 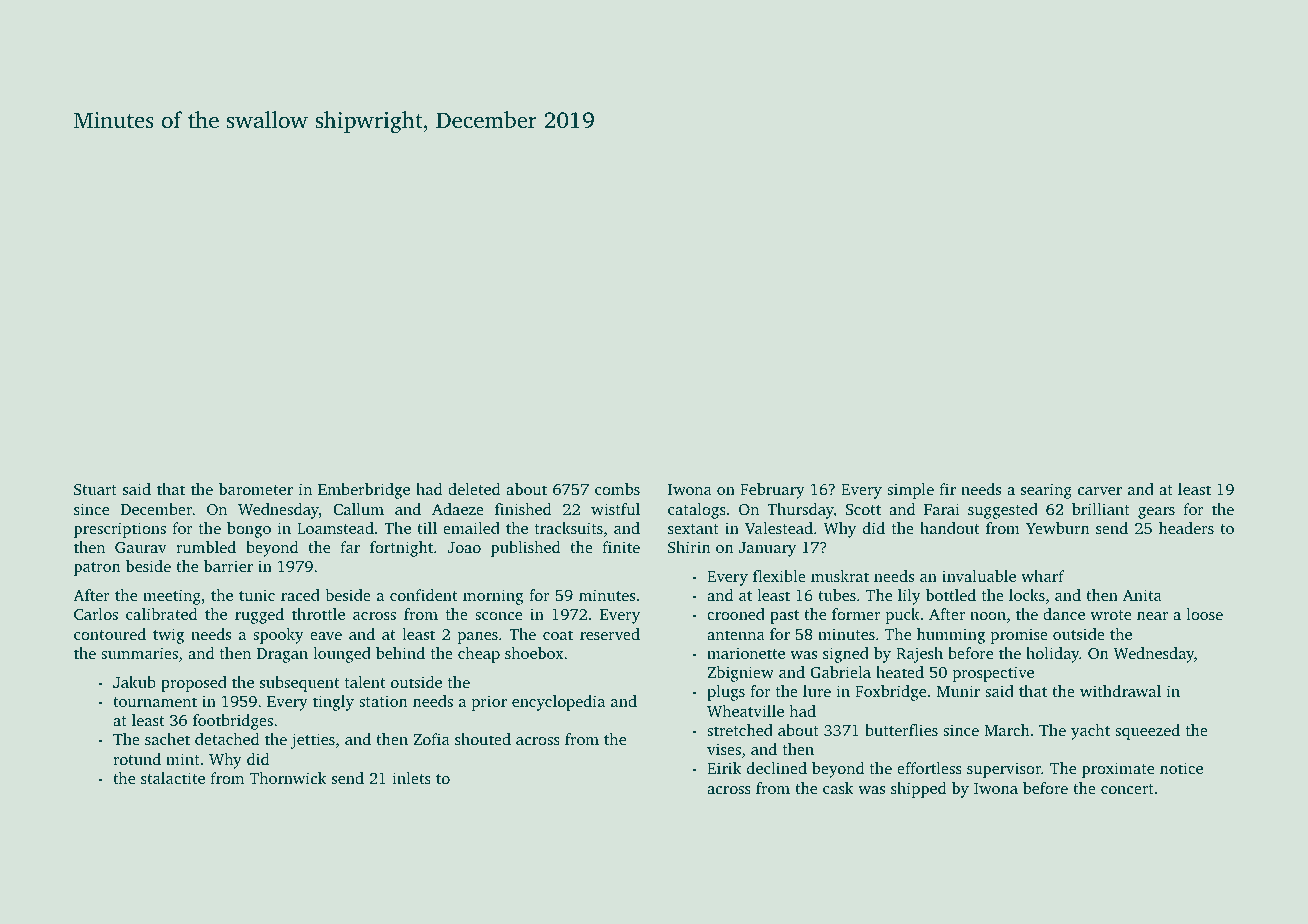 I want to click on calibrated, so click(x=161, y=614).
